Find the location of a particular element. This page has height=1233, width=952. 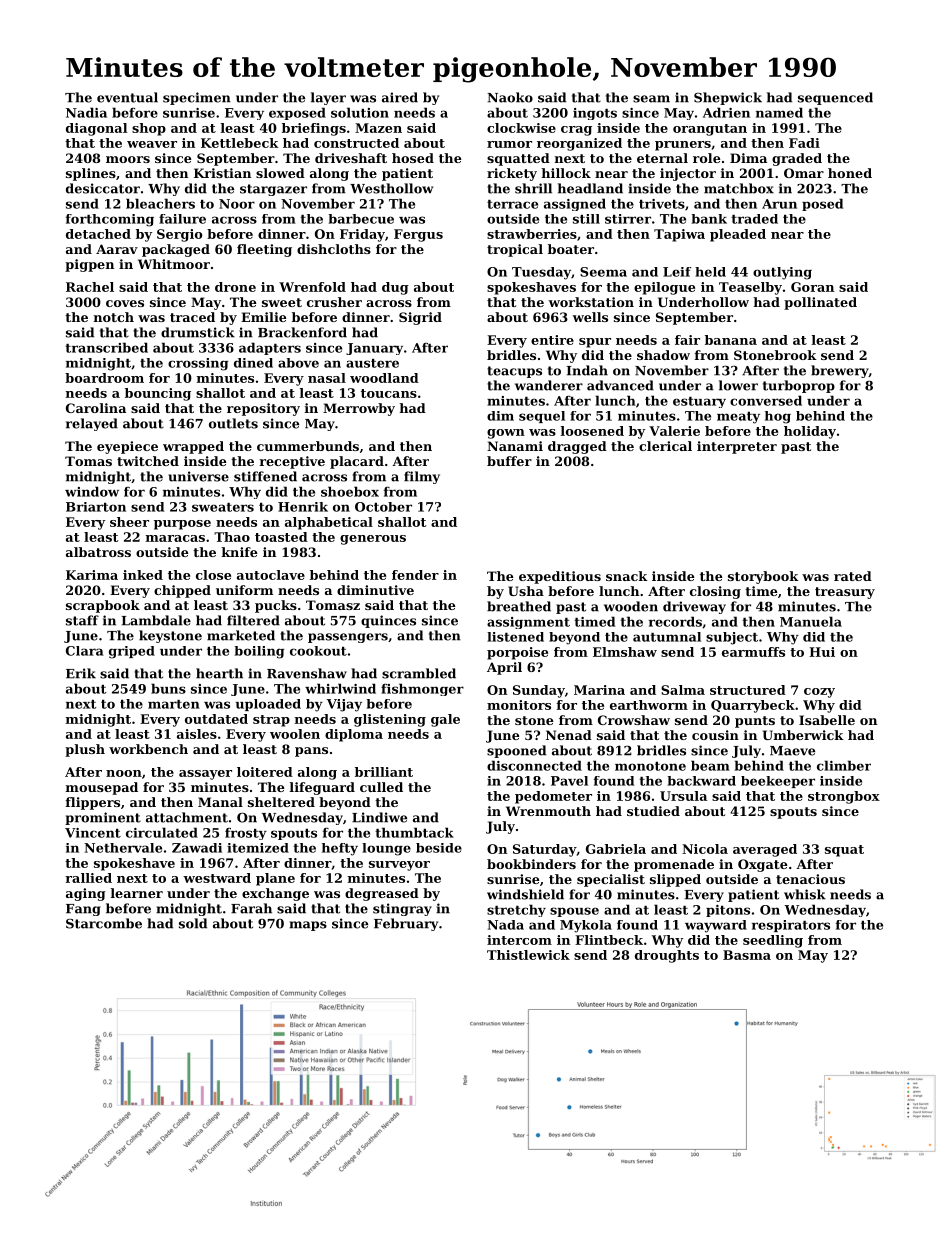

sheer is located at coordinates (129, 522).
